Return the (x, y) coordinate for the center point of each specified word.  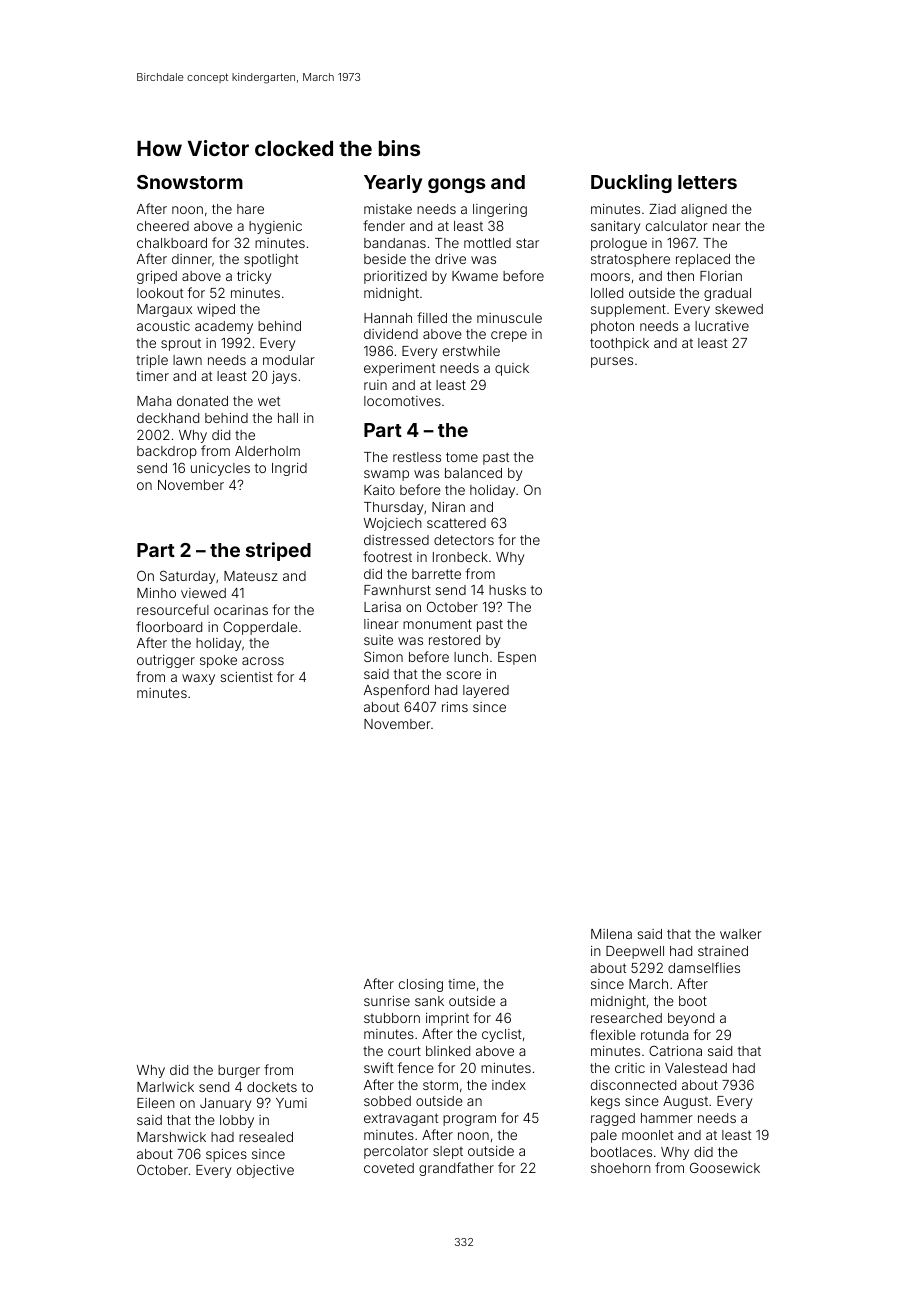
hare (250, 209)
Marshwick (171, 1137)
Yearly (393, 184)
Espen (517, 658)
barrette (436, 574)
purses (612, 362)
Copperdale (260, 628)
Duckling (631, 183)
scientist (246, 677)
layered (486, 691)
